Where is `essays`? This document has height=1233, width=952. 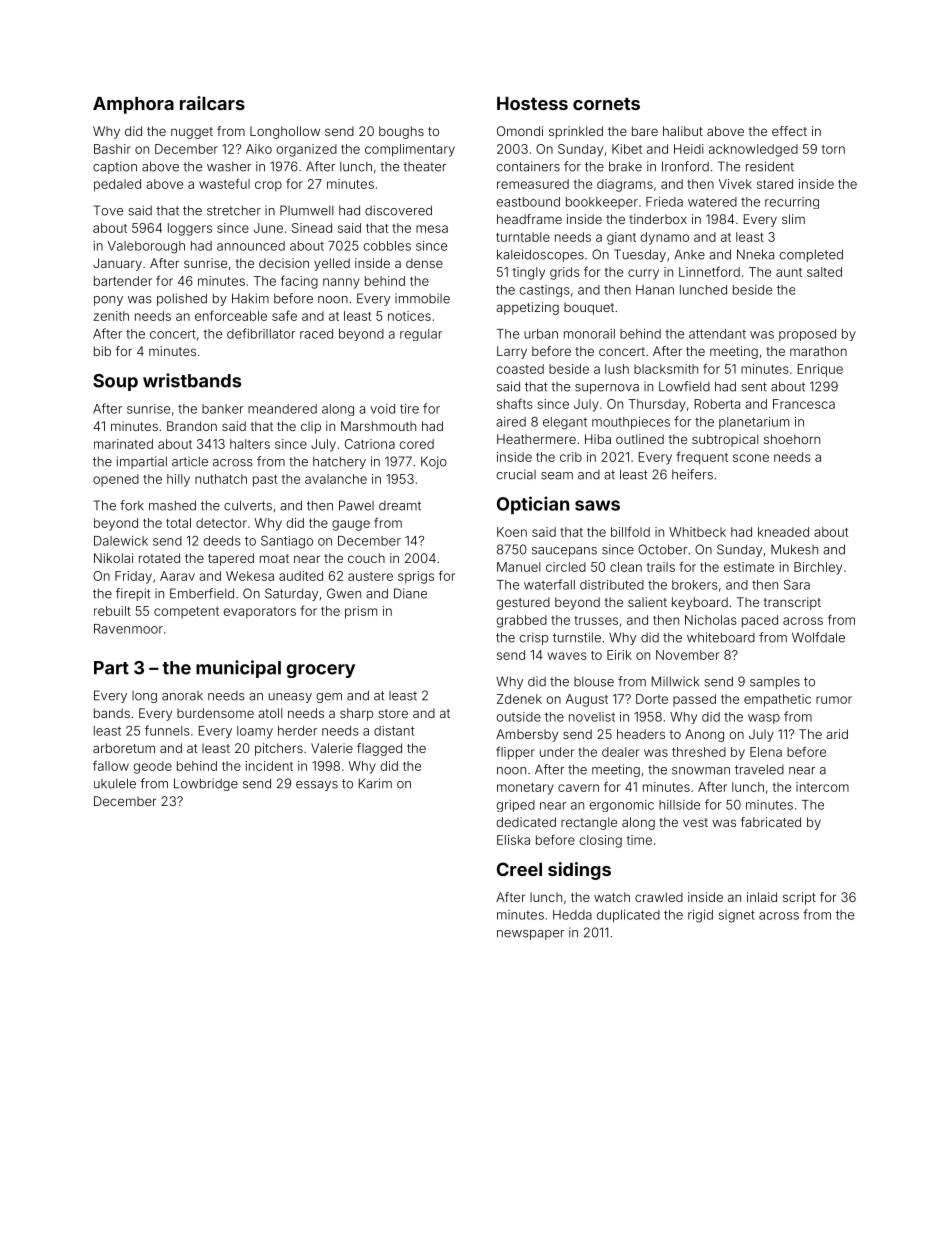 essays is located at coordinates (317, 786).
